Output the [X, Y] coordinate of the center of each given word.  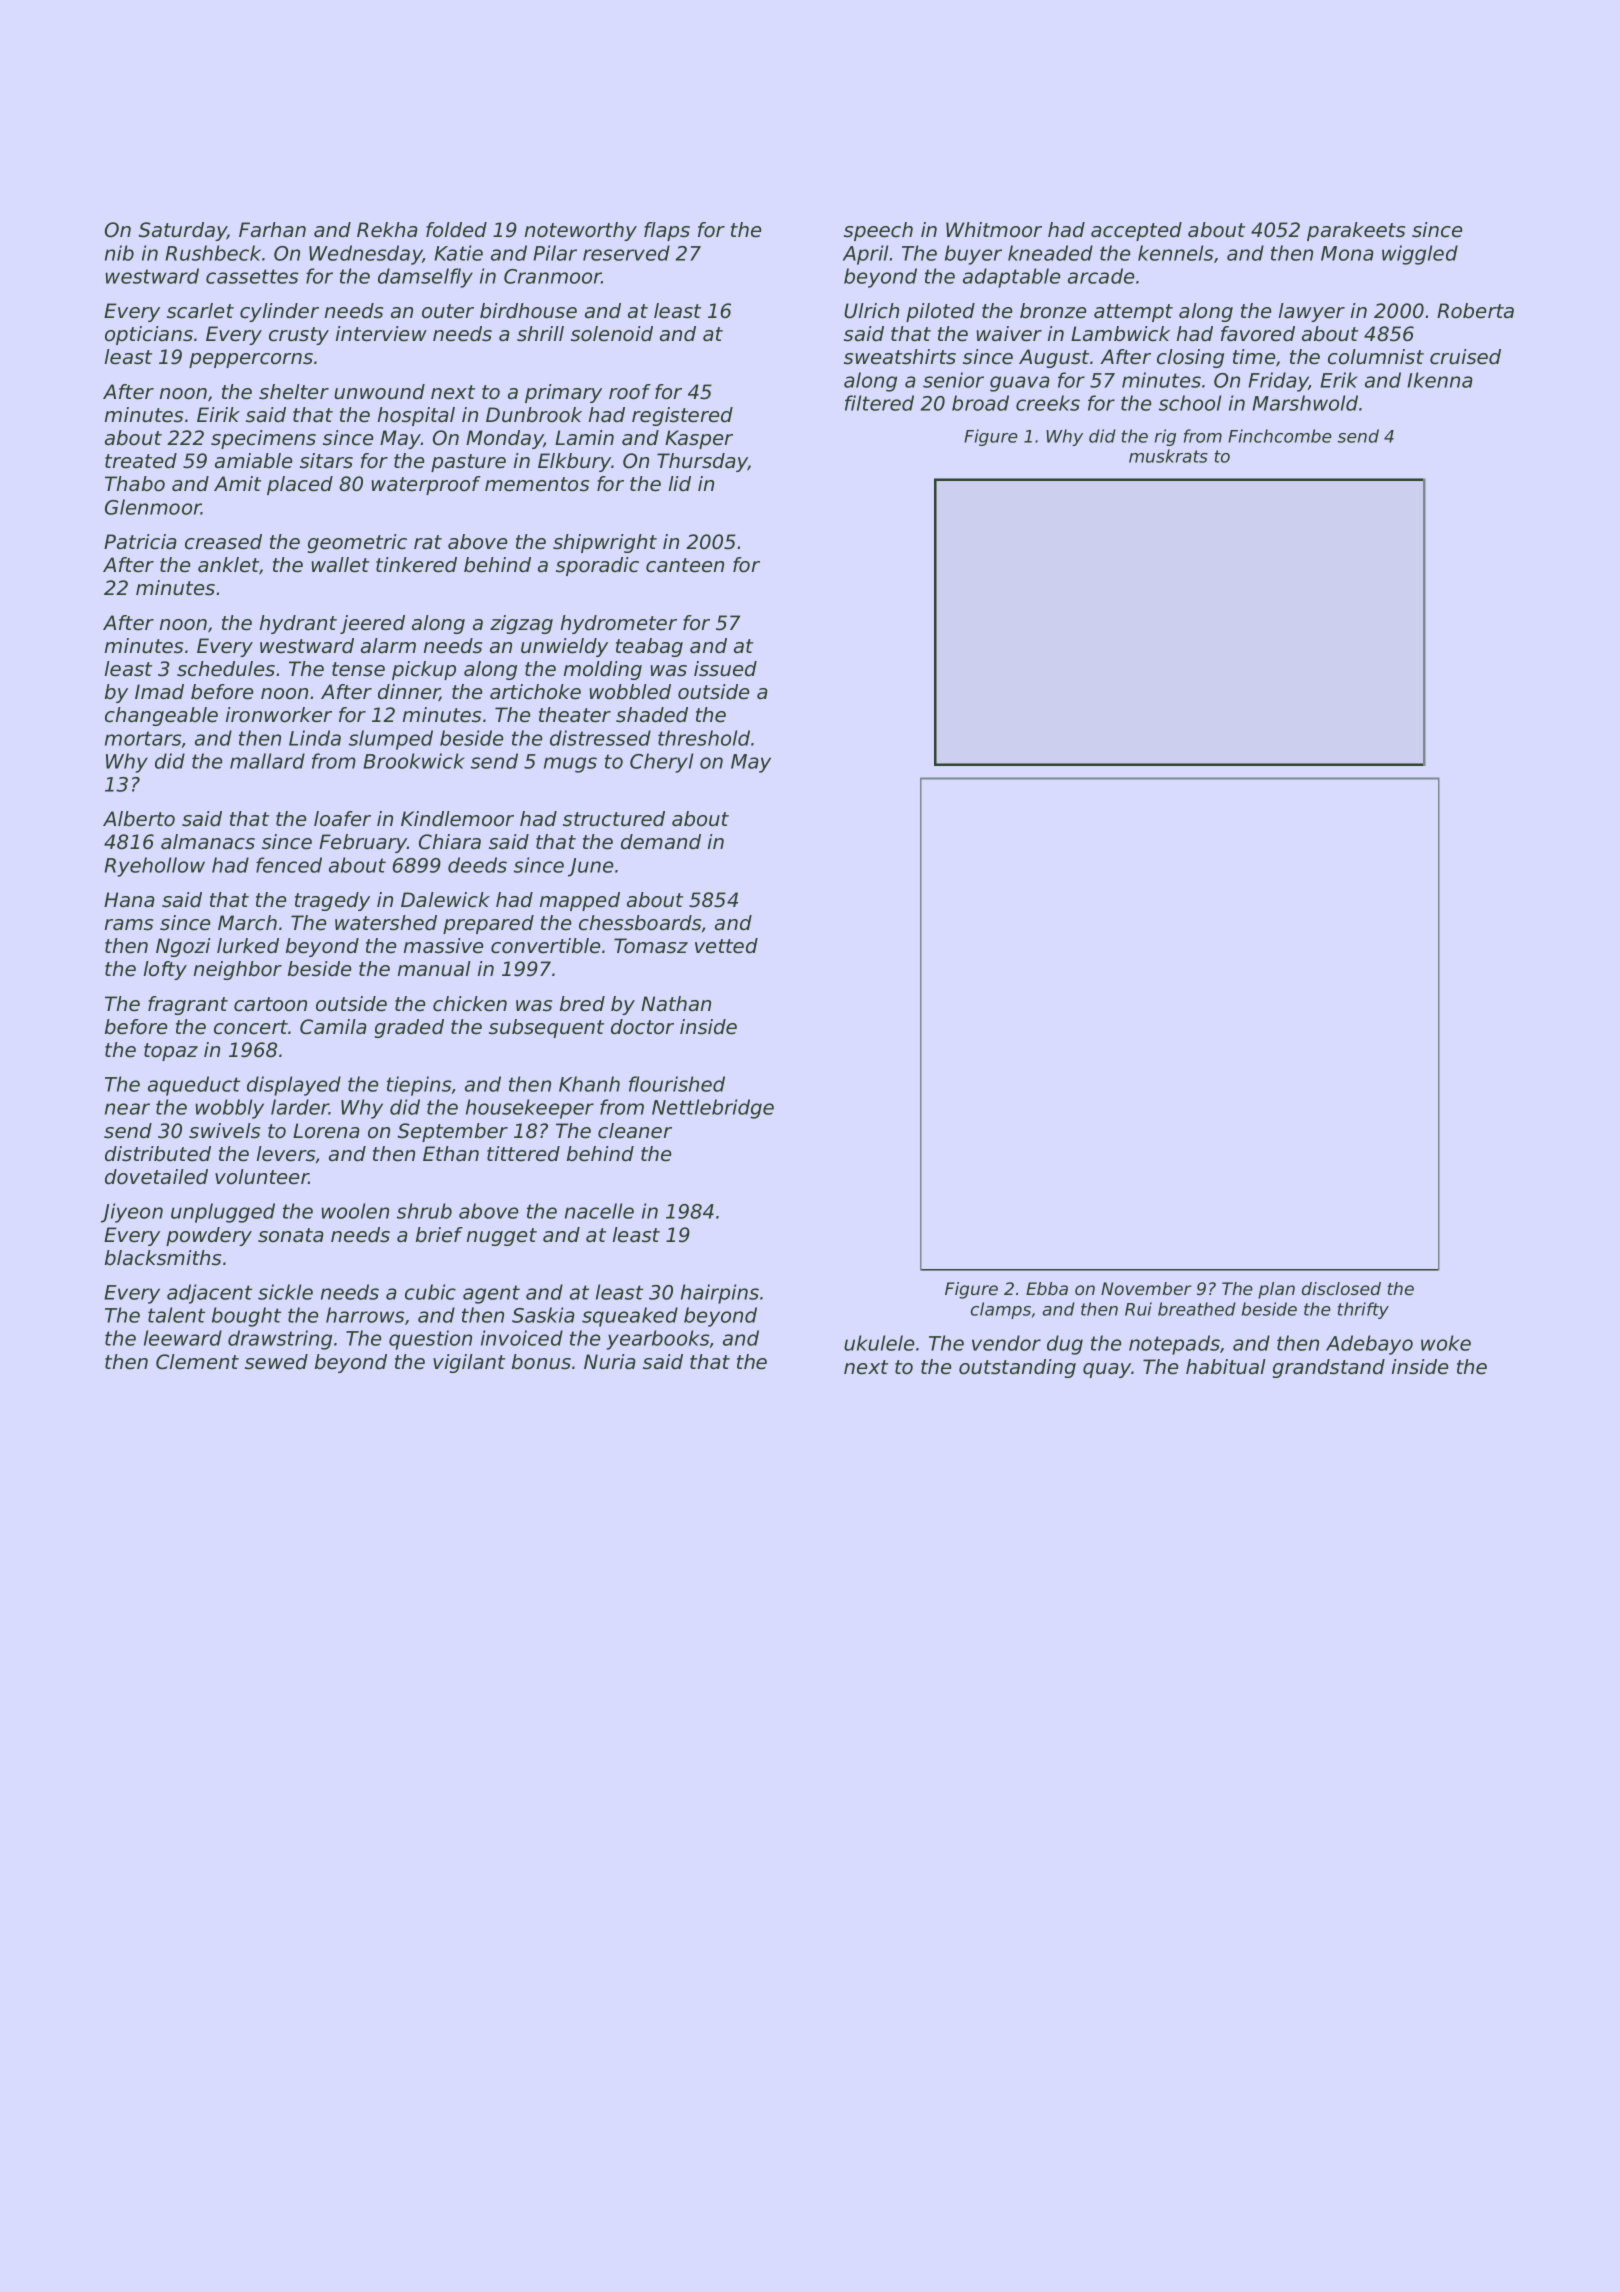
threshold [704, 738]
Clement [197, 1362]
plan [1276, 1290]
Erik [1339, 380]
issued [725, 669]
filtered [879, 403]
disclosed [1341, 1288]
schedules [226, 669]
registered [682, 416]
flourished [677, 1084]
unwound [379, 392]
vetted [726, 946]
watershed [386, 923]
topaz [171, 1052]
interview [381, 334]
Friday [1278, 382]
